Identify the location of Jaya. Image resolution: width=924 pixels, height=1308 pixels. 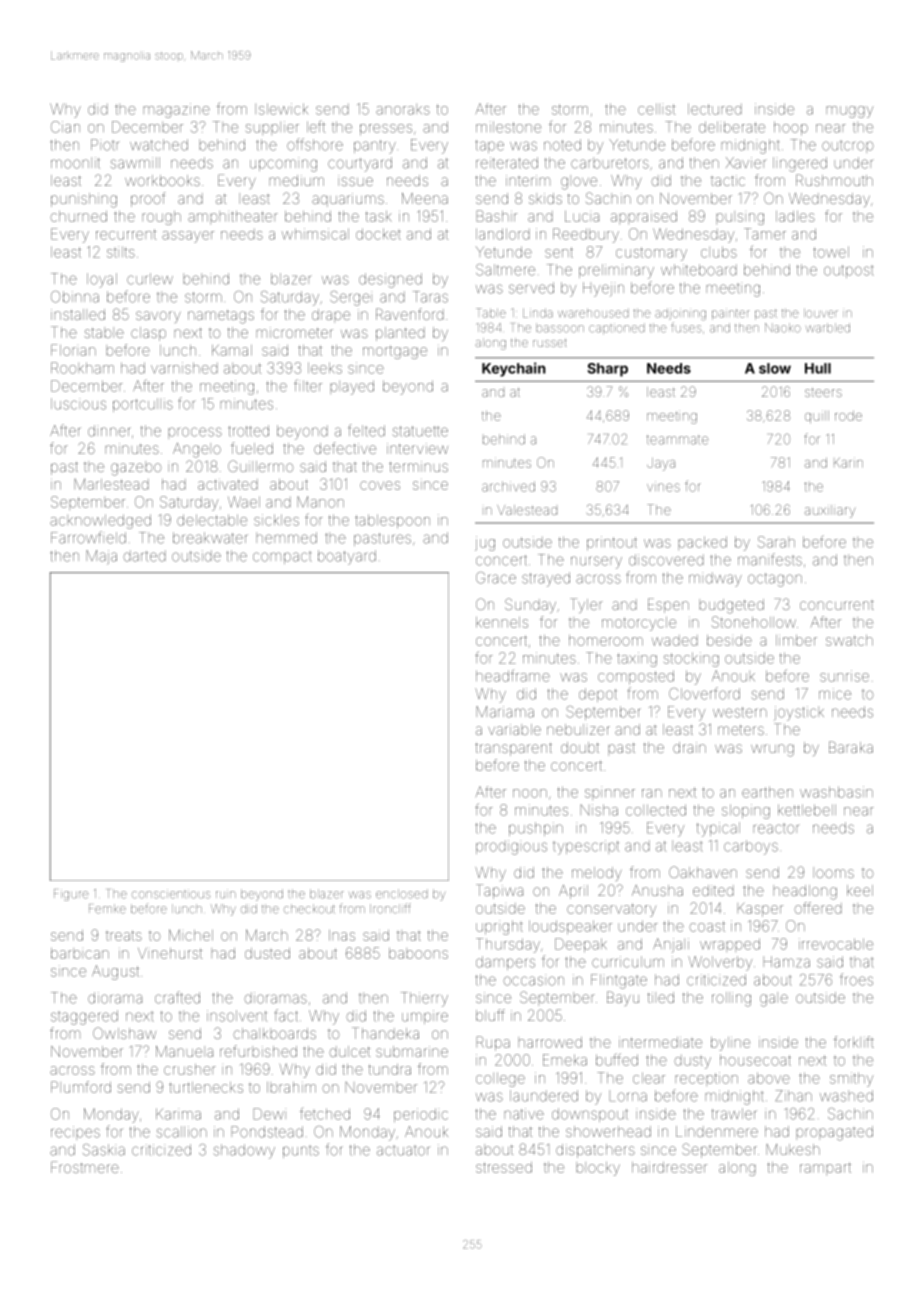
(661, 464).
